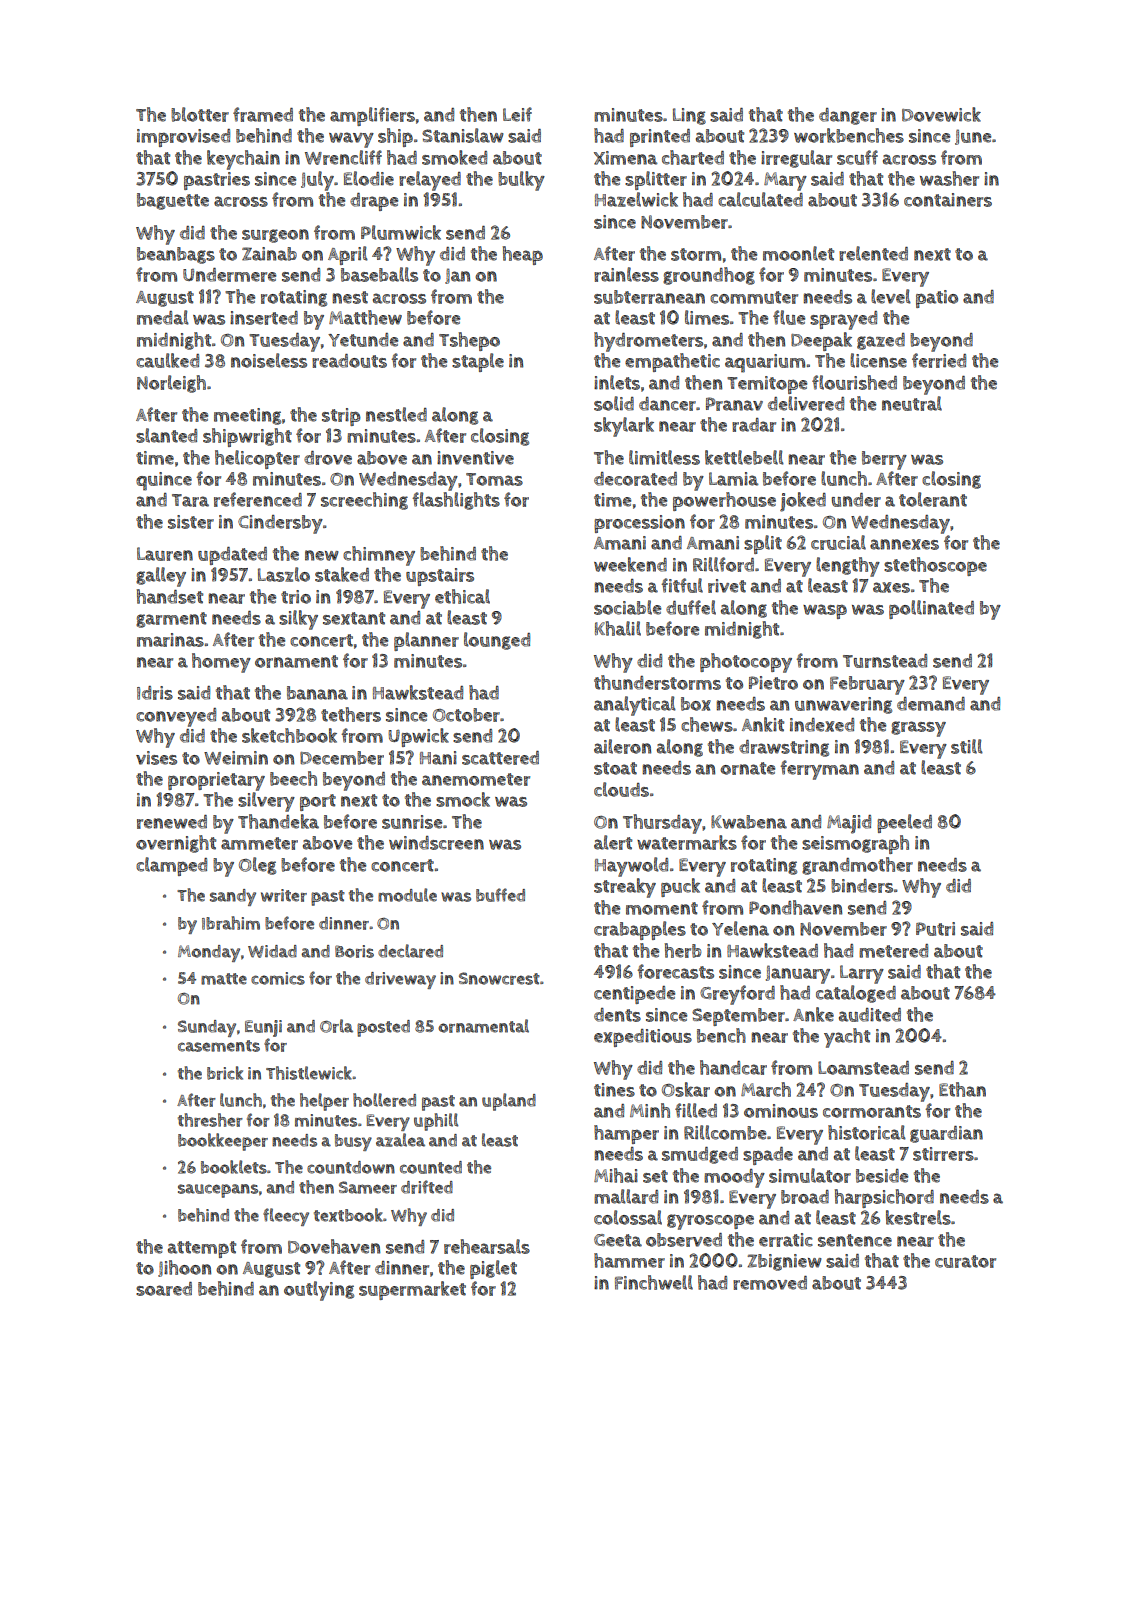 This screenshot has width=1139, height=1611. I want to click on renewed, so click(172, 822).
